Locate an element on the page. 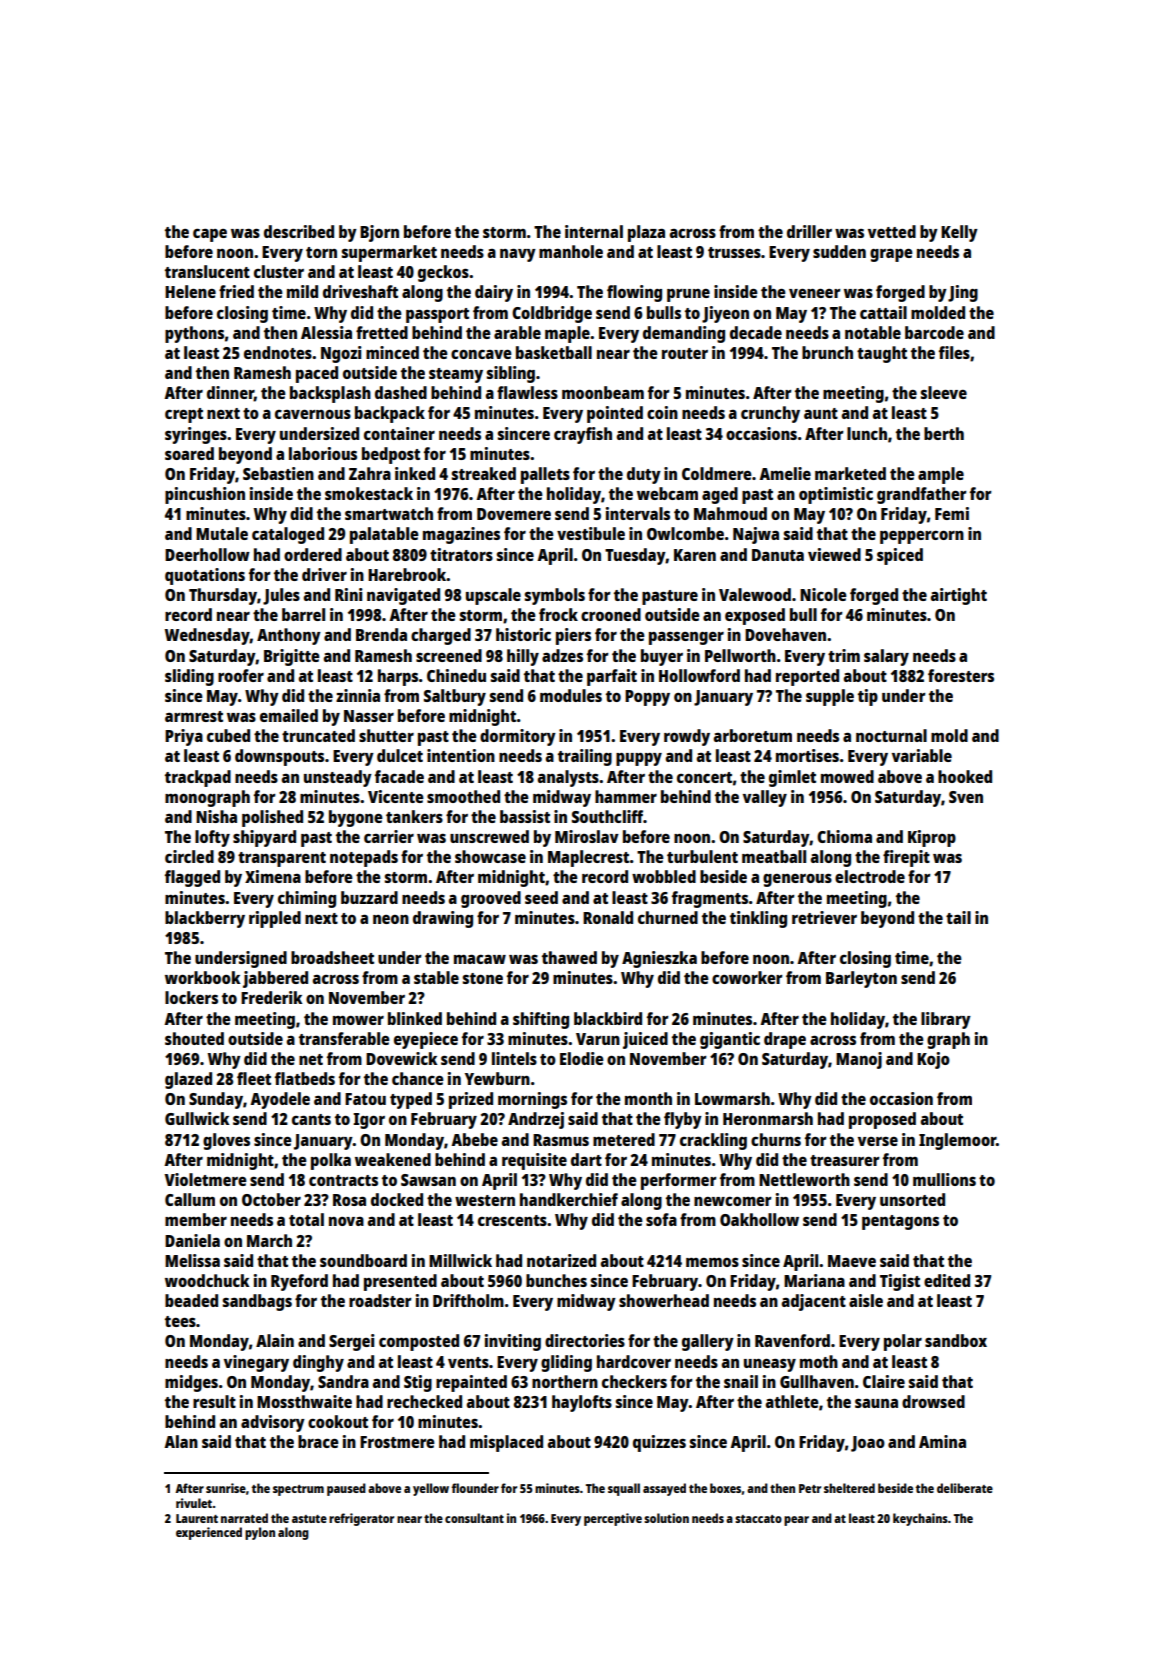  hilly is located at coordinates (523, 657).
